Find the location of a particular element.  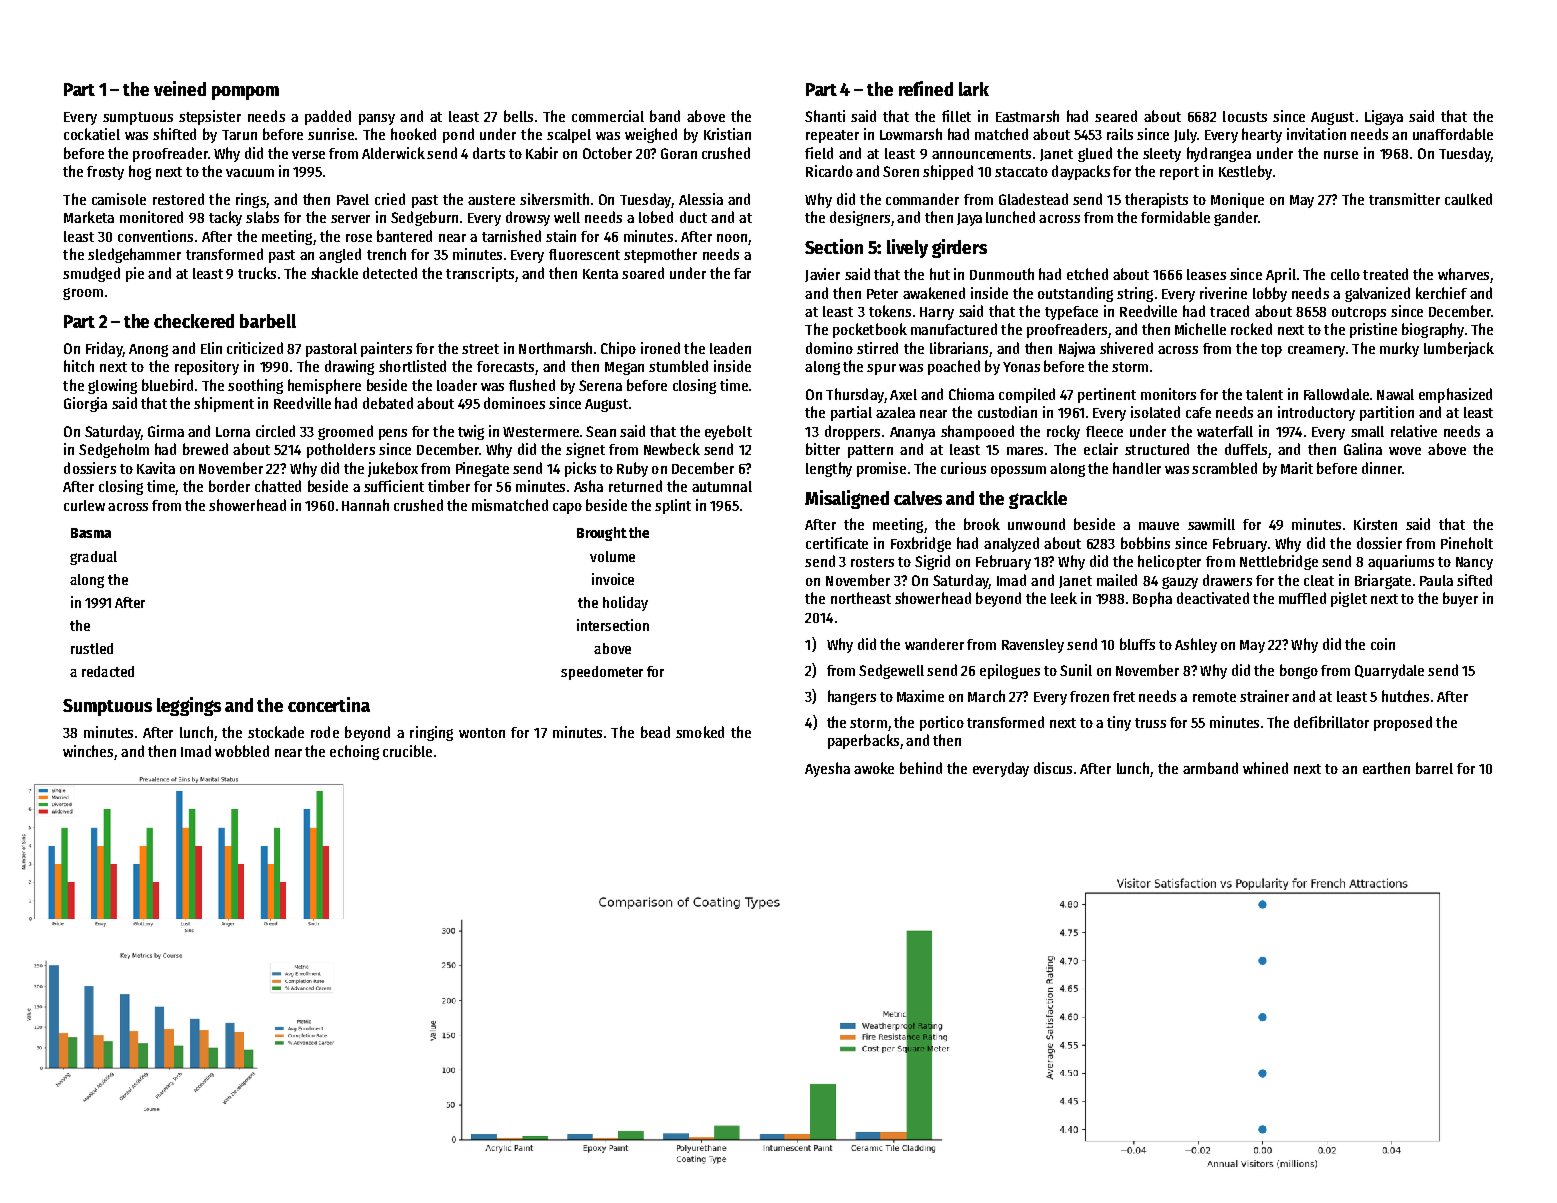

concertina is located at coordinates (329, 704).
